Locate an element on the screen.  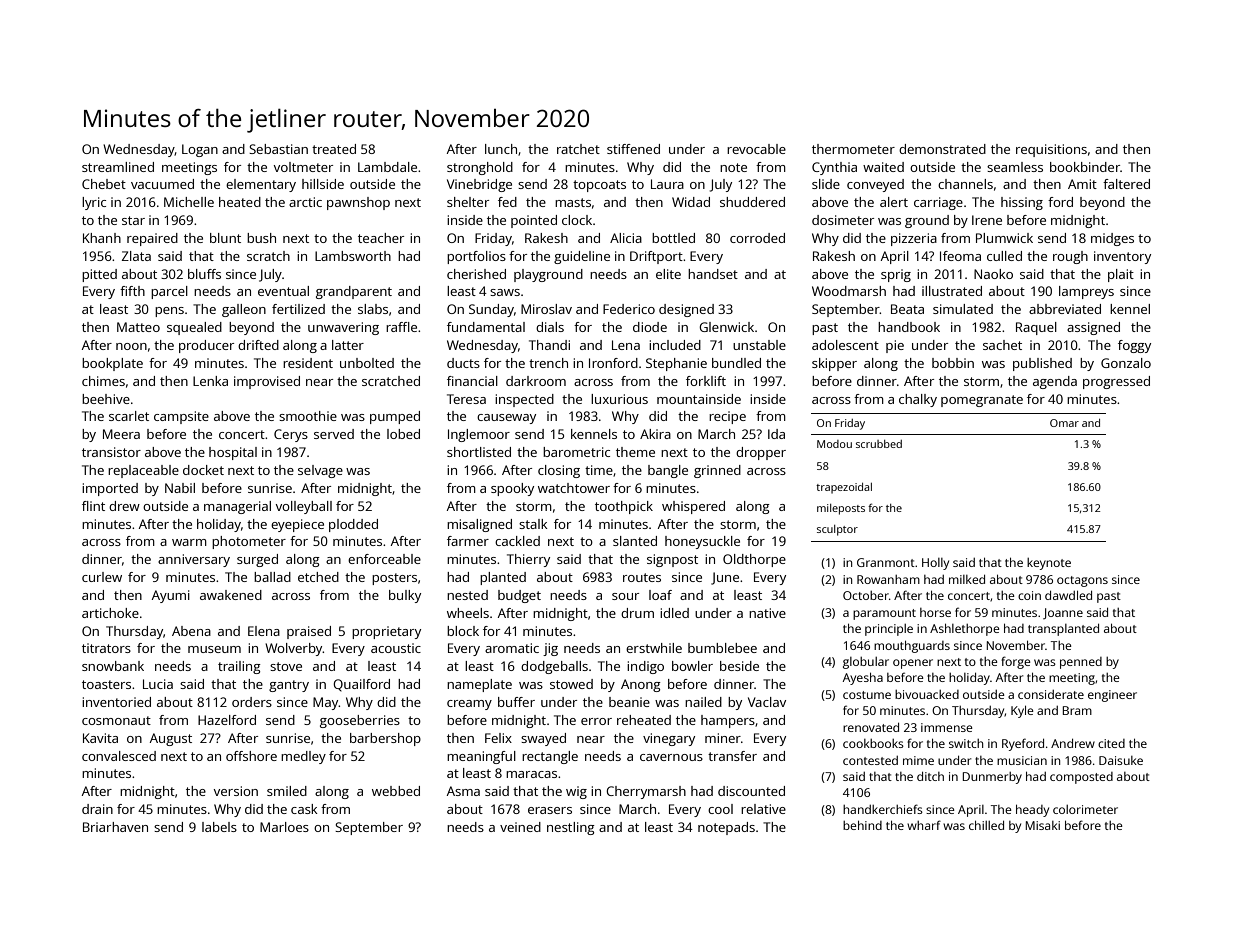
Thandi is located at coordinates (549, 345).
